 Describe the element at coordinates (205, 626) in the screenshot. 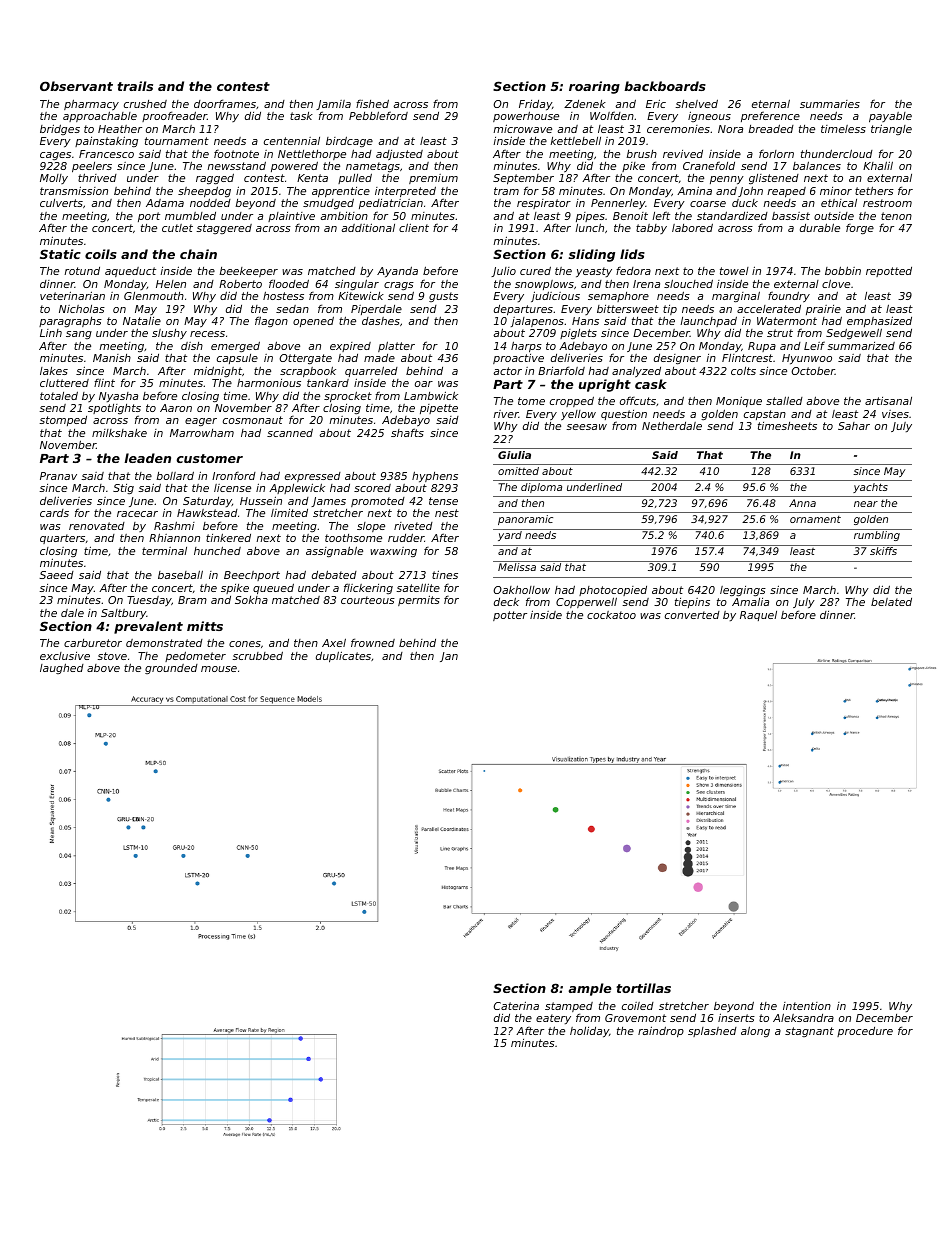

I see `mitts` at that location.
